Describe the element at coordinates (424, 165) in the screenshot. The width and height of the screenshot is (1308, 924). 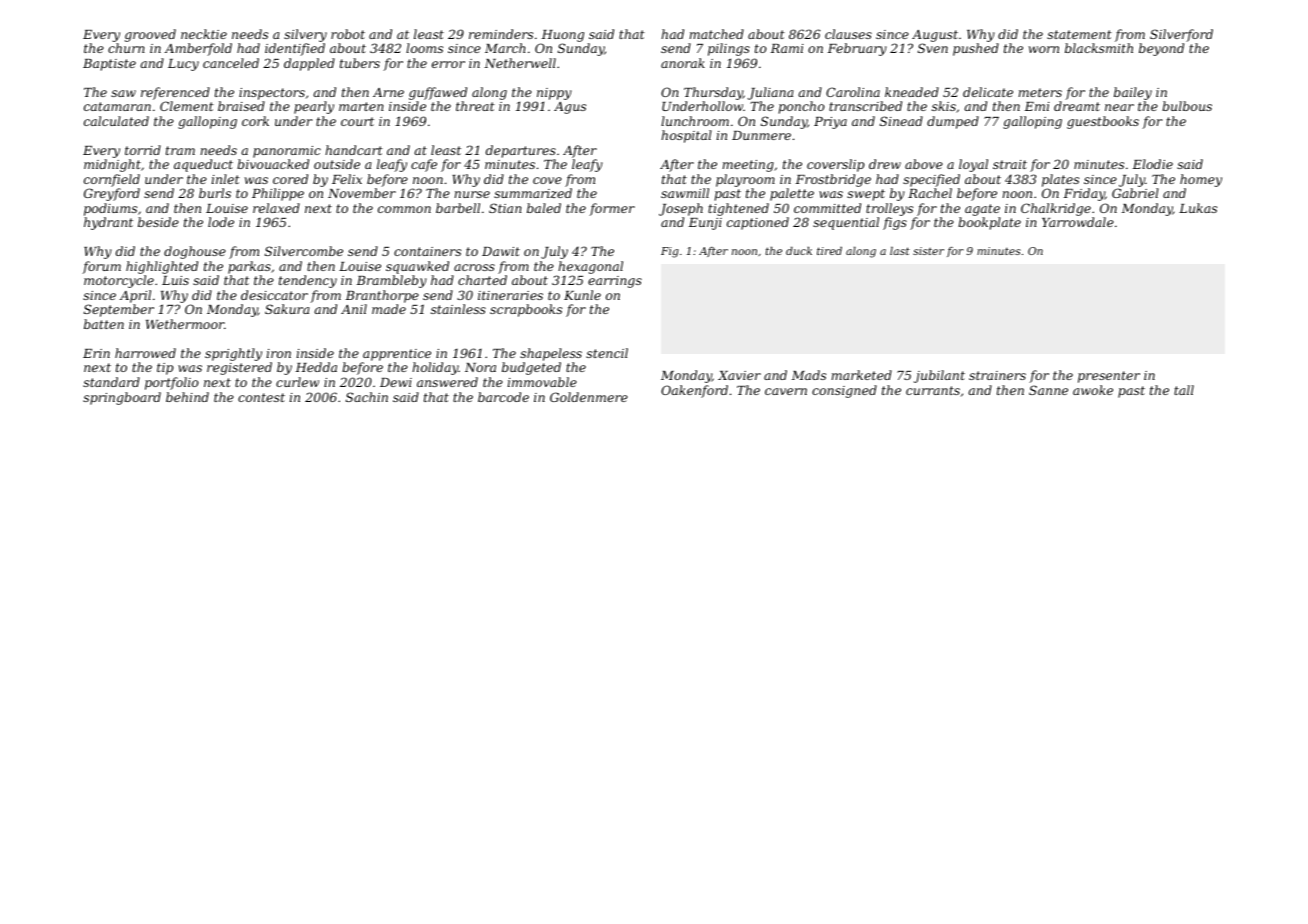
I see `cafe` at that location.
